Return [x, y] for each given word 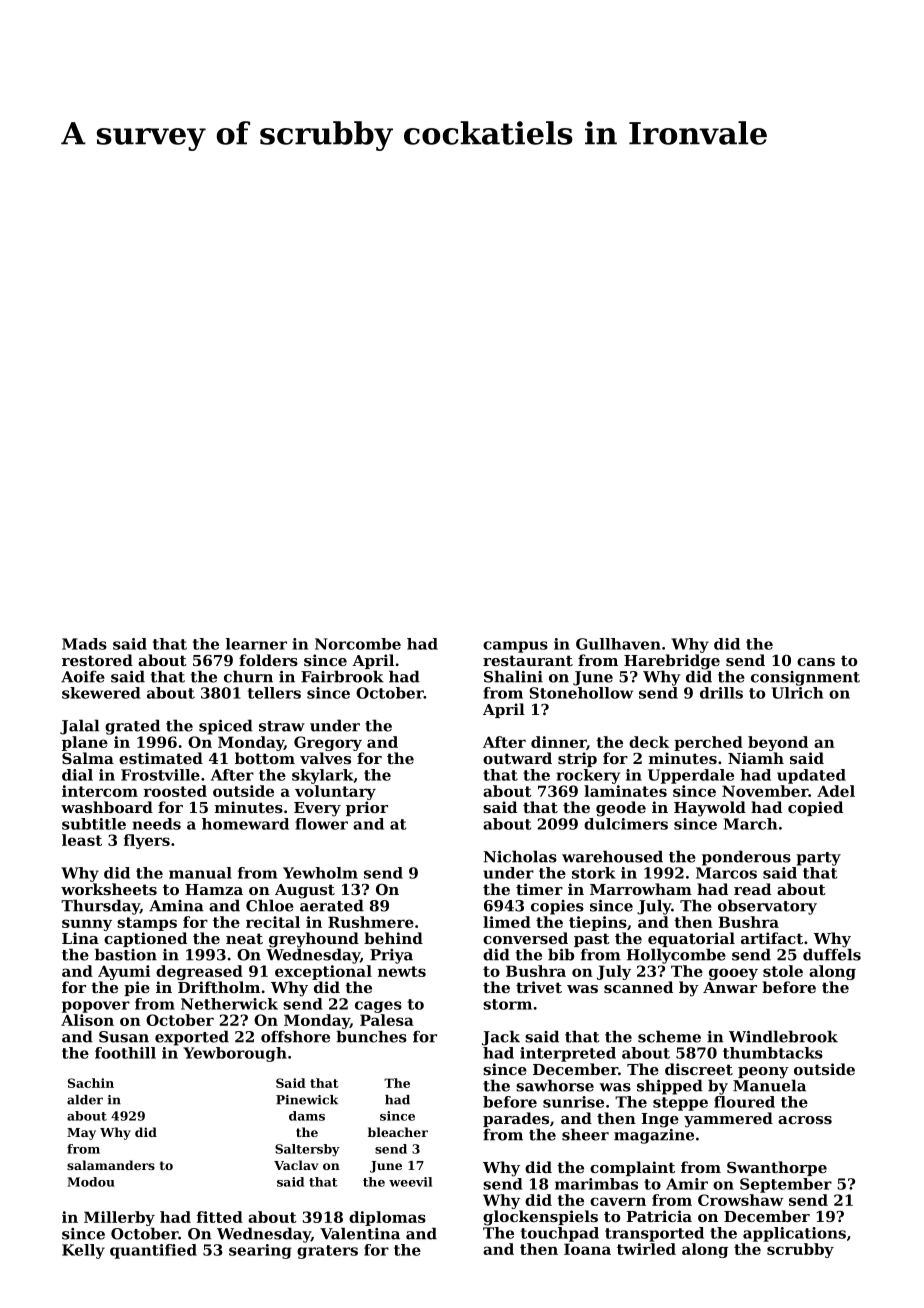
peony [763, 1073]
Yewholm [320, 873]
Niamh [756, 758]
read [752, 889]
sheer [585, 1134]
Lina [80, 938]
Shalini [513, 676]
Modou [91, 1182]
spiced [226, 727]
